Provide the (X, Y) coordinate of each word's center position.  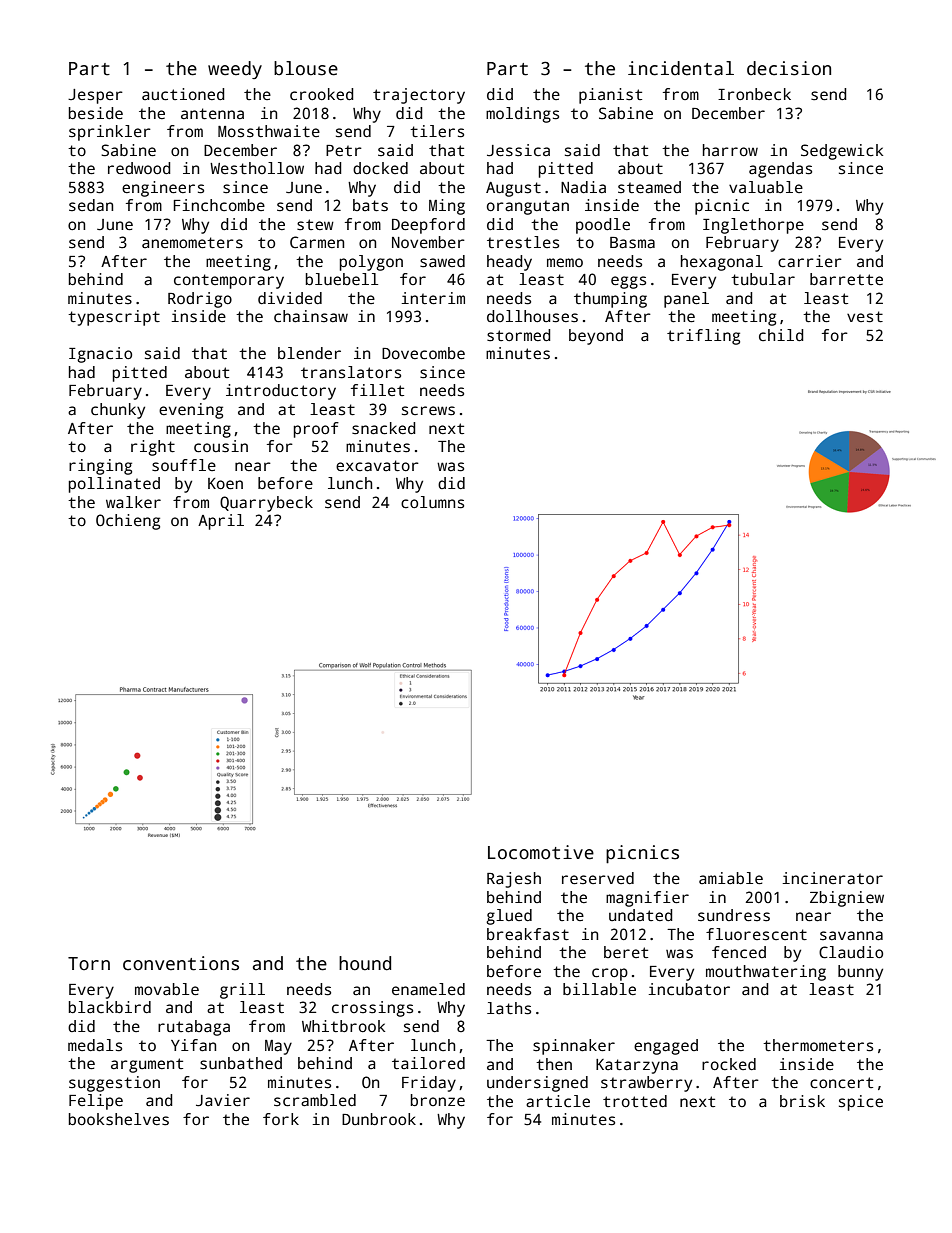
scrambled (315, 1100)
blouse (306, 68)
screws (428, 411)
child (781, 335)
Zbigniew (847, 899)
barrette (846, 279)
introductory (281, 392)
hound (365, 963)
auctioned (183, 94)
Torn (89, 964)
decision (789, 68)
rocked (729, 1064)
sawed (442, 261)
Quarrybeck (266, 504)
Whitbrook (343, 1026)
